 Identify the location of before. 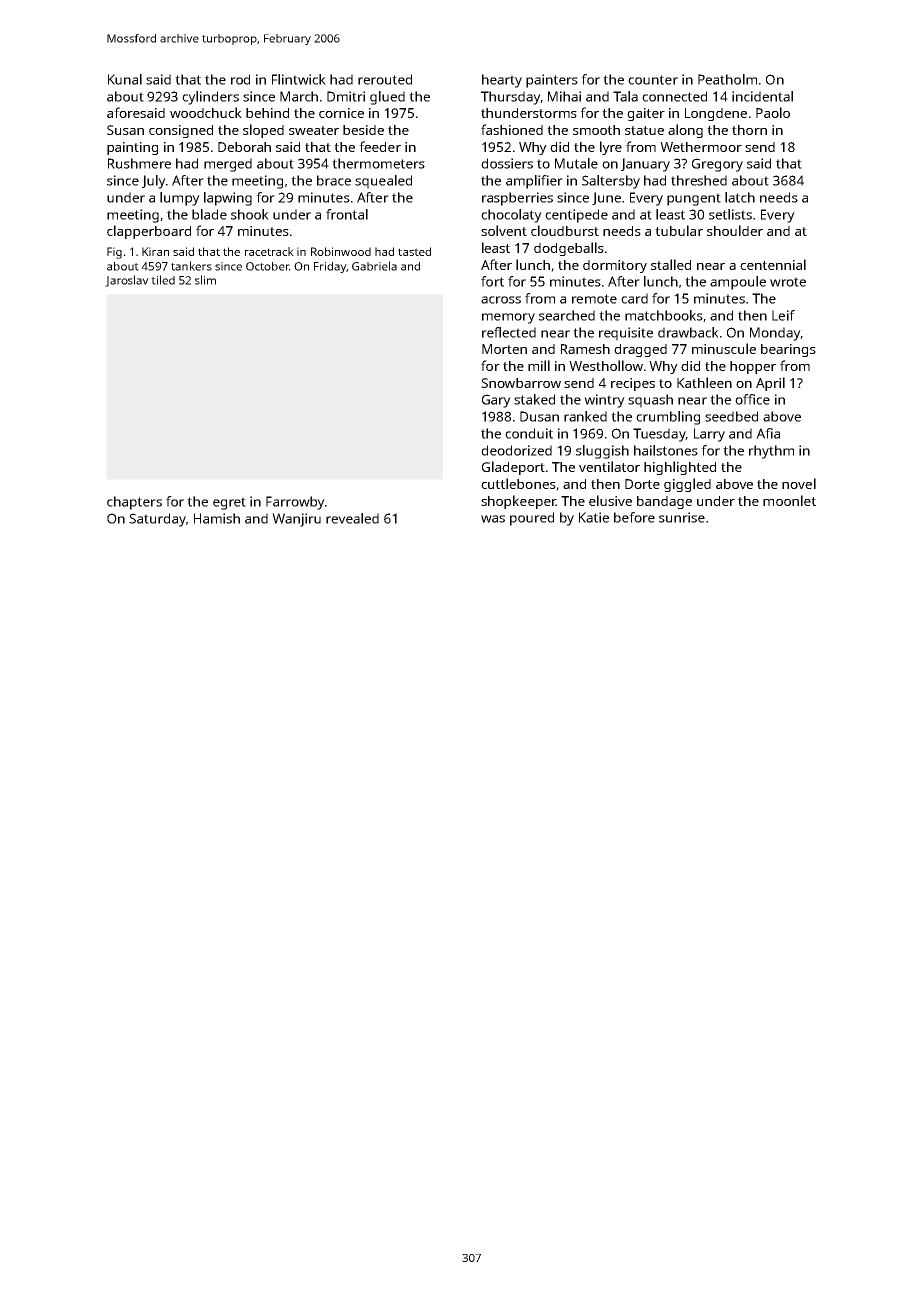
(634, 517).
